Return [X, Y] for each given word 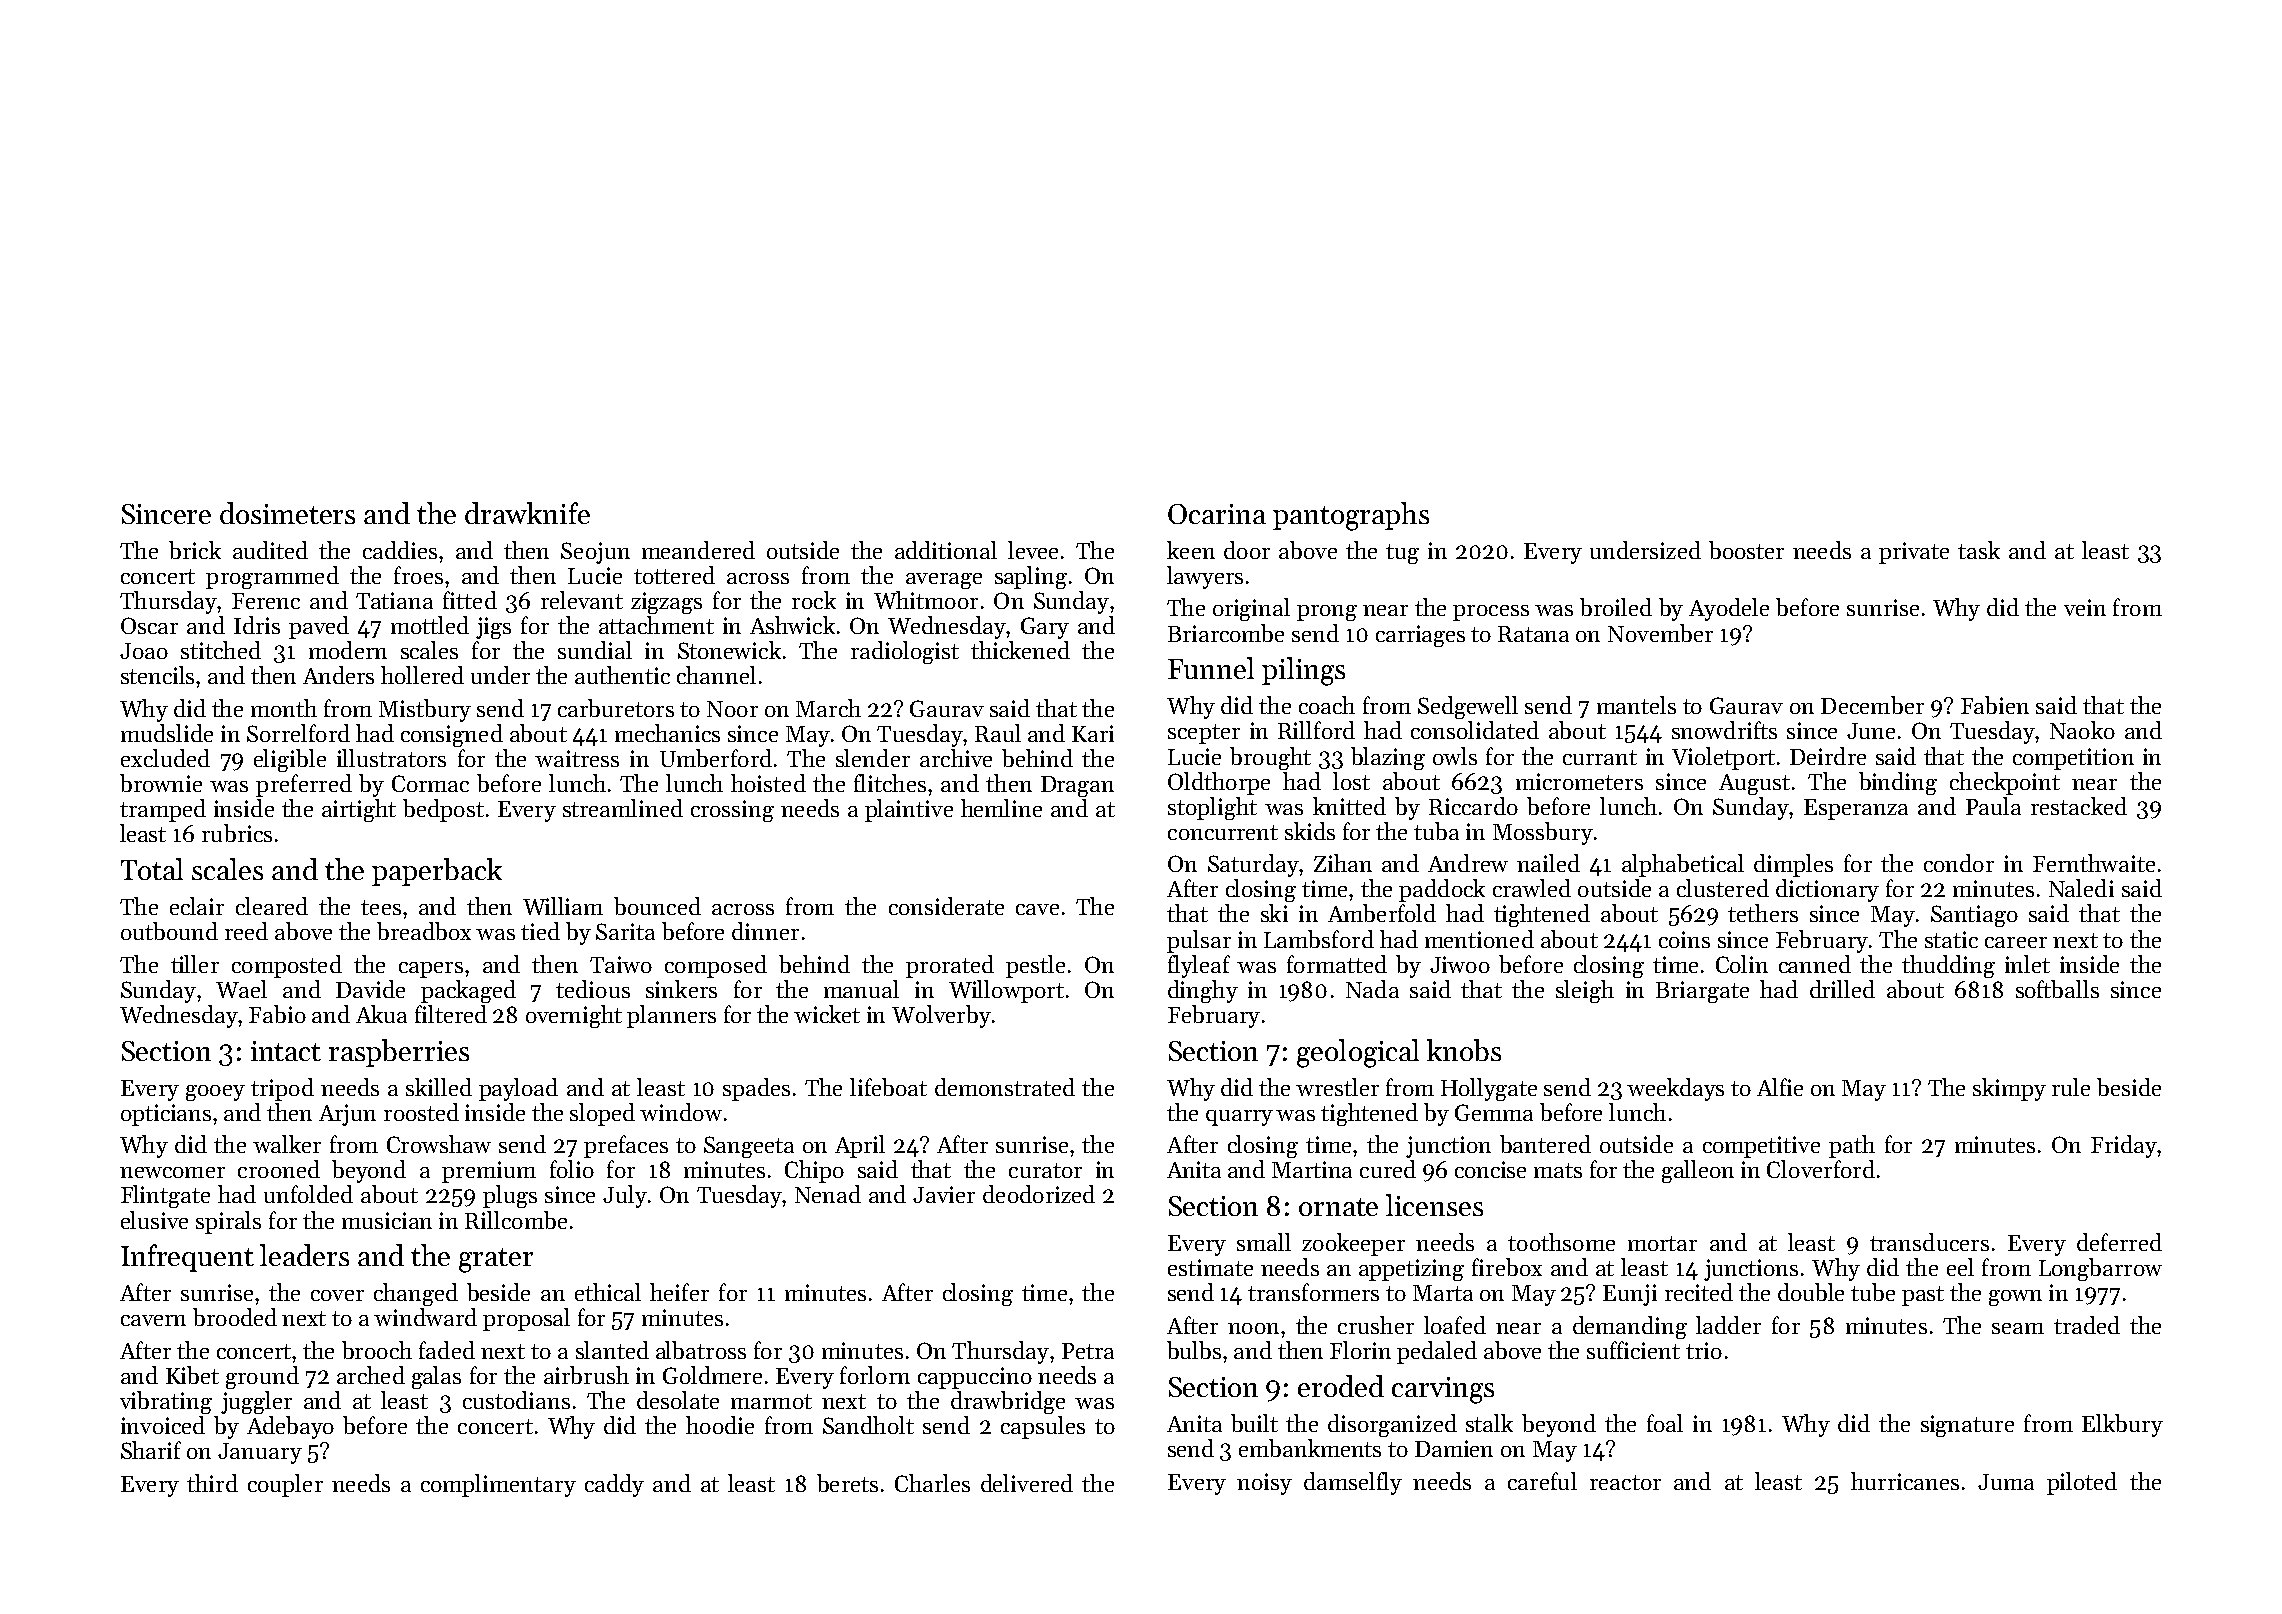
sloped [602, 1114]
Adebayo [290, 1427]
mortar [1662, 1243]
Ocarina [1217, 514]
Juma [2006, 1482]
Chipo [814, 1171]
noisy [1264, 1484]
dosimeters [287, 513]
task [1979, 550]
